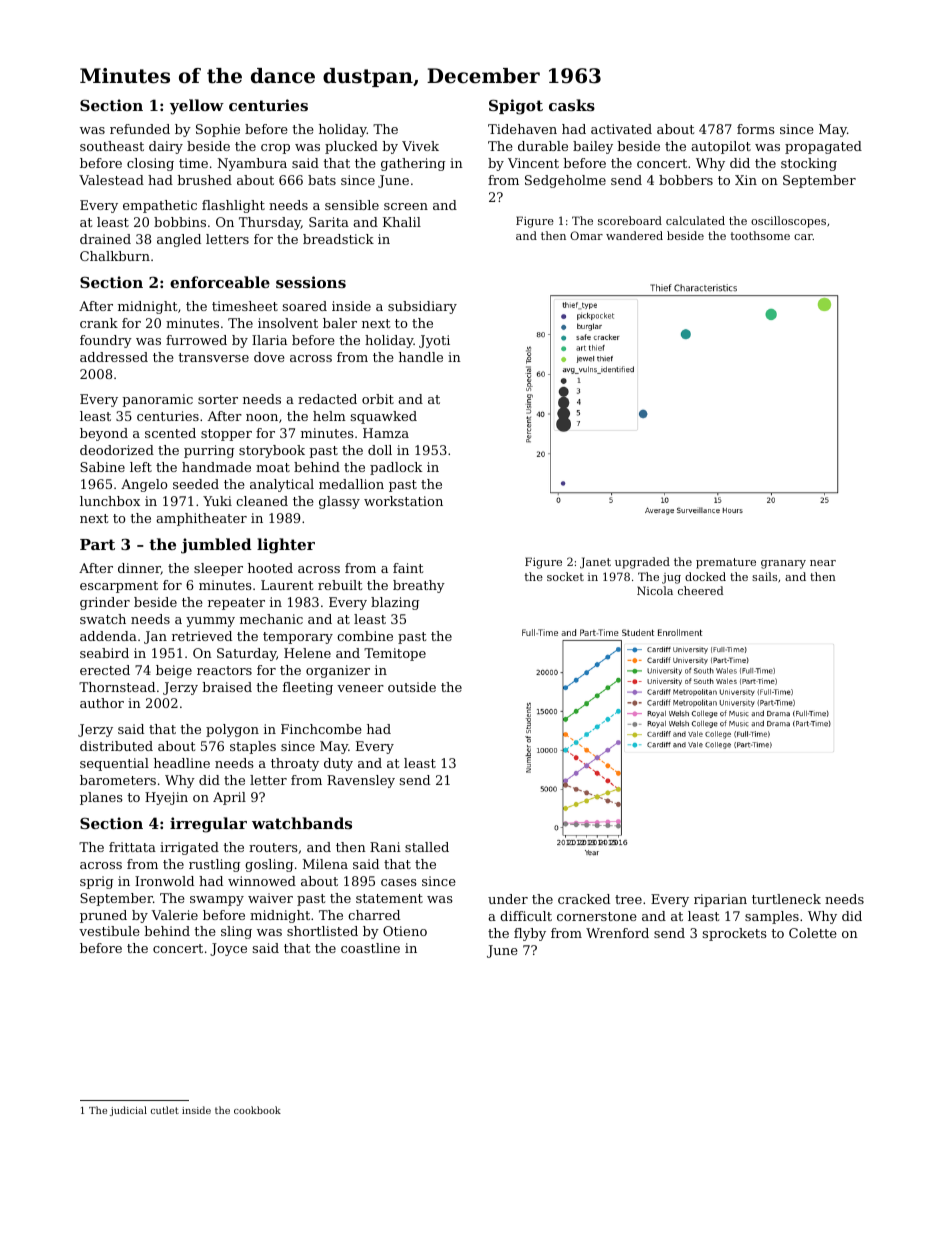 This document has width=952, height=1233. I want to click on workstation, so click(403, 501).
